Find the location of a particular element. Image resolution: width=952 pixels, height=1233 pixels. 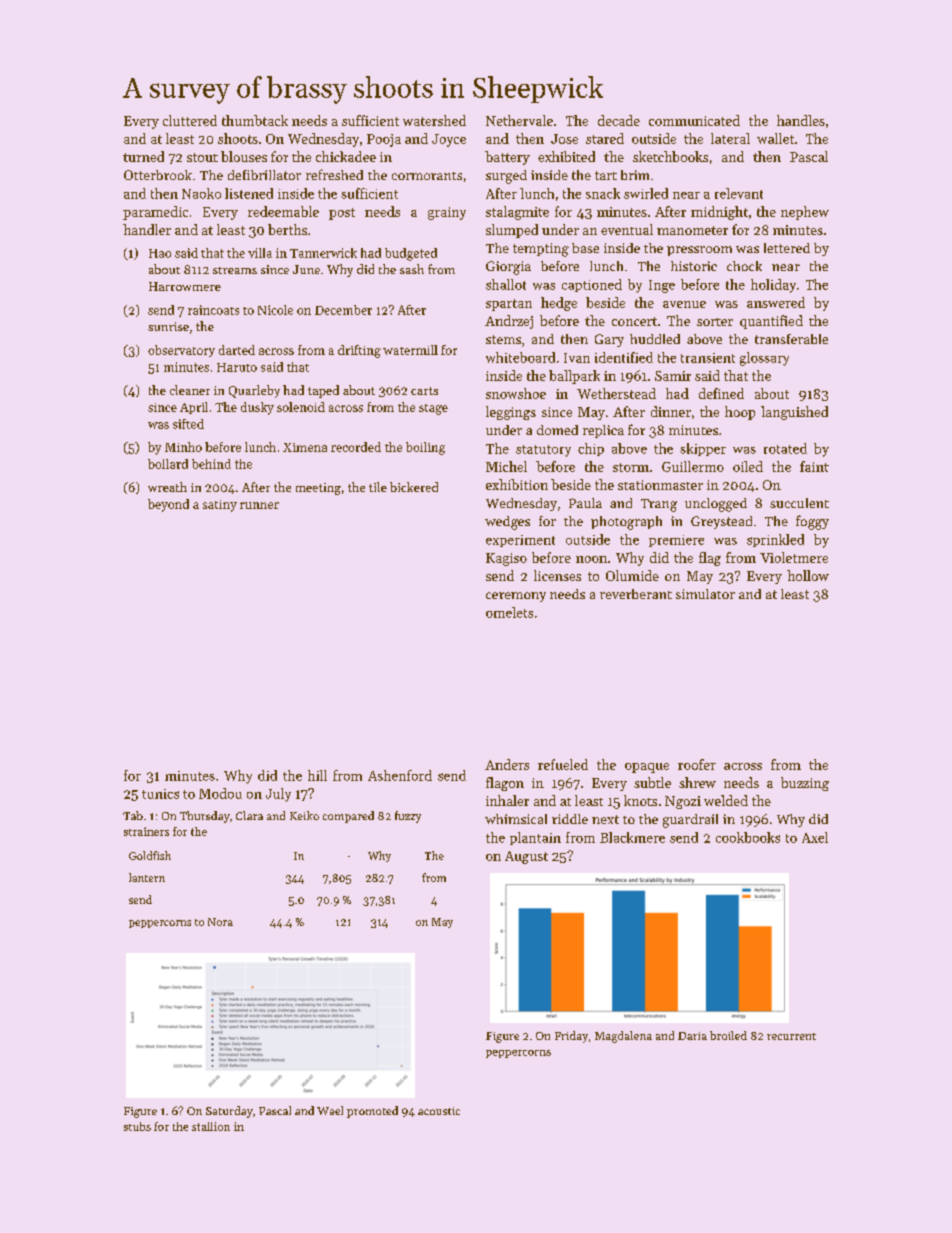

shallot is located at coordinates (506, 284).
